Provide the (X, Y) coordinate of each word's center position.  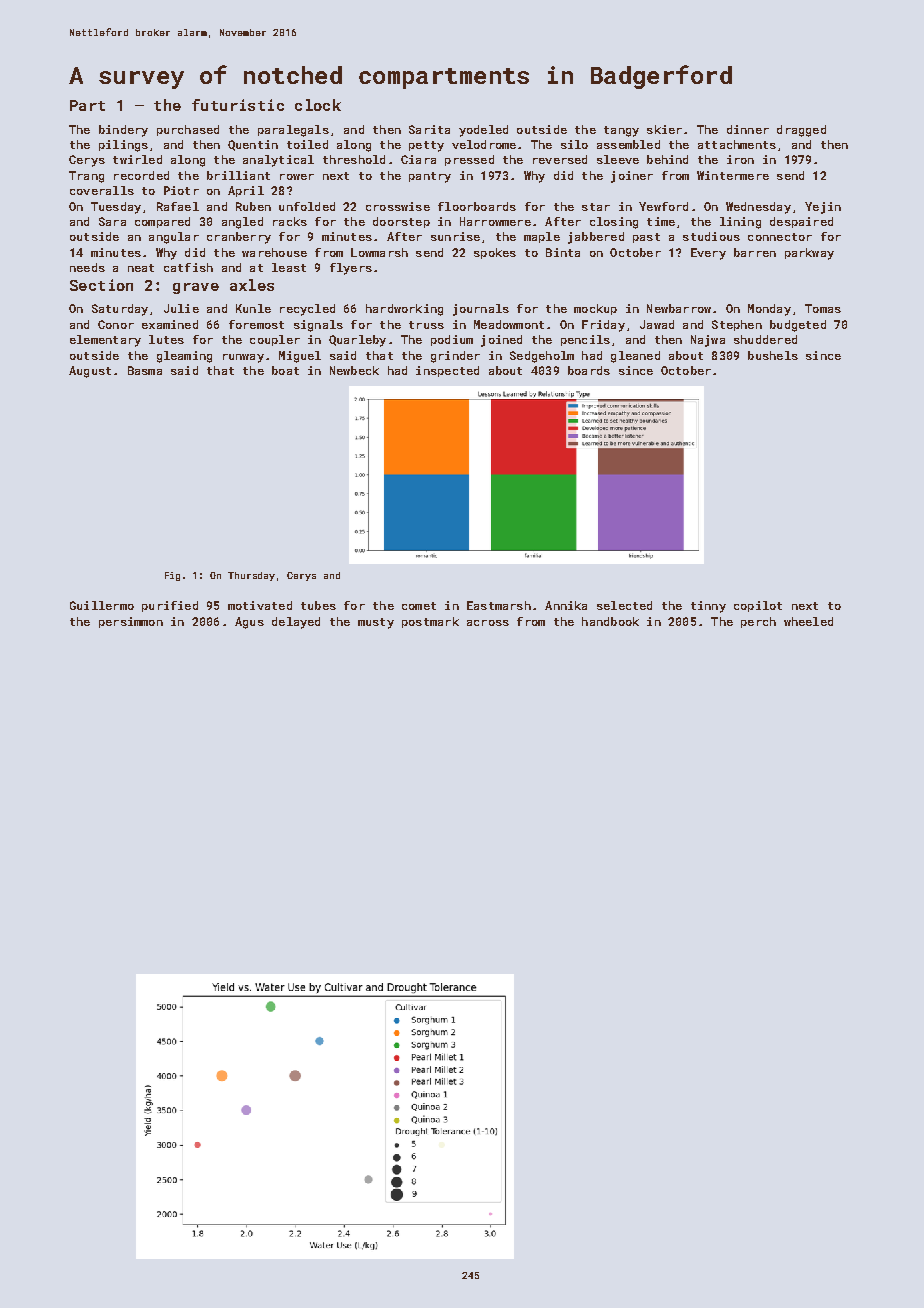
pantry (430, 177)
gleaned (635, 357)
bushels (773, 355)
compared (162, 222)
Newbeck (354, 370)
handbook (610, 621)
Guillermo (102, 605)
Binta (563, 252)
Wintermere (733, 175)
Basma (145, 370)
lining (740, 223)
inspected (447, 371)
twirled (137, 159)
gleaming (184, 357)
